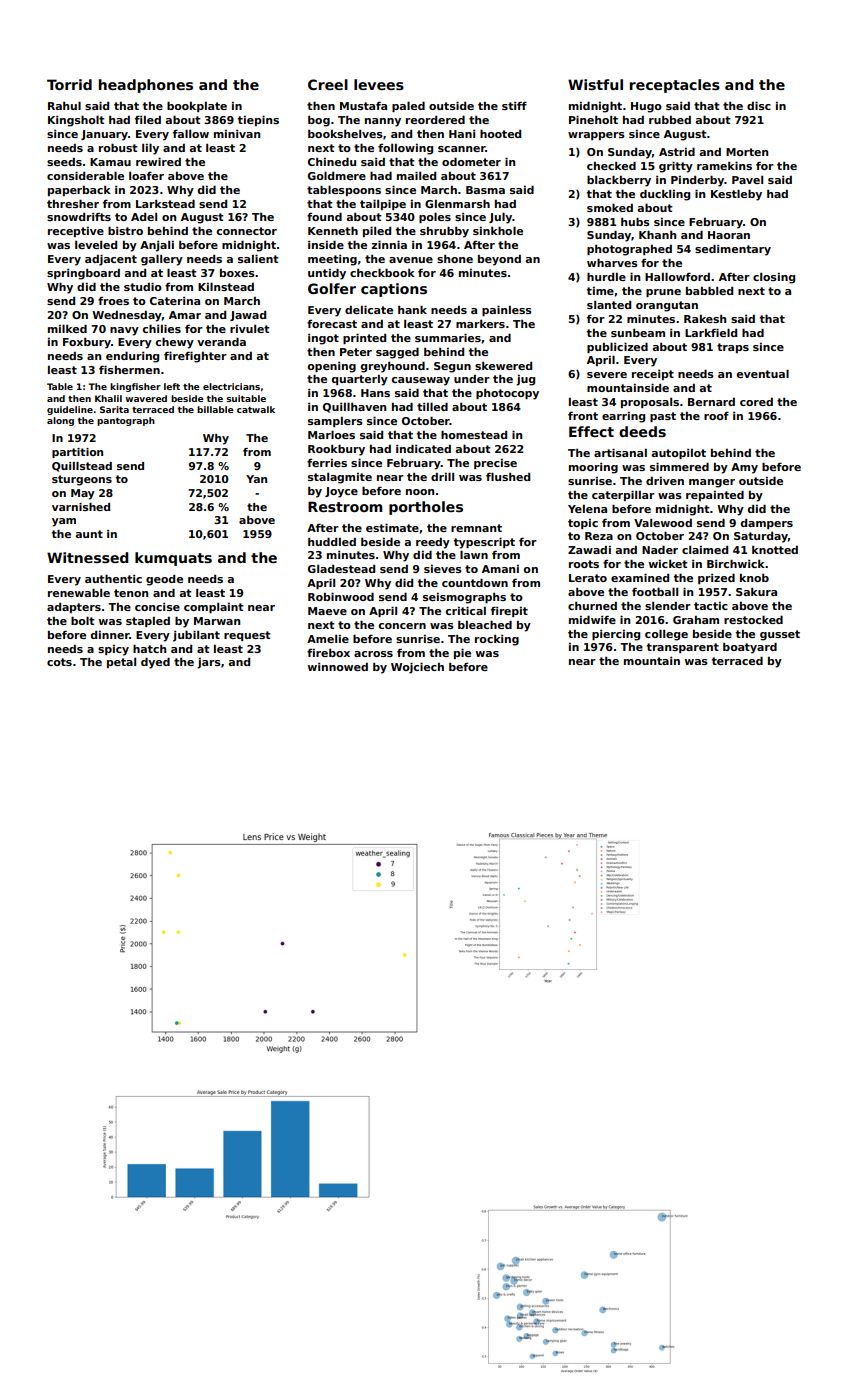 This image has width=849, height=1400. What do you see at coordinates (595, 84) in the image?
I see `Wistful` at bounding box center [595, 84].
